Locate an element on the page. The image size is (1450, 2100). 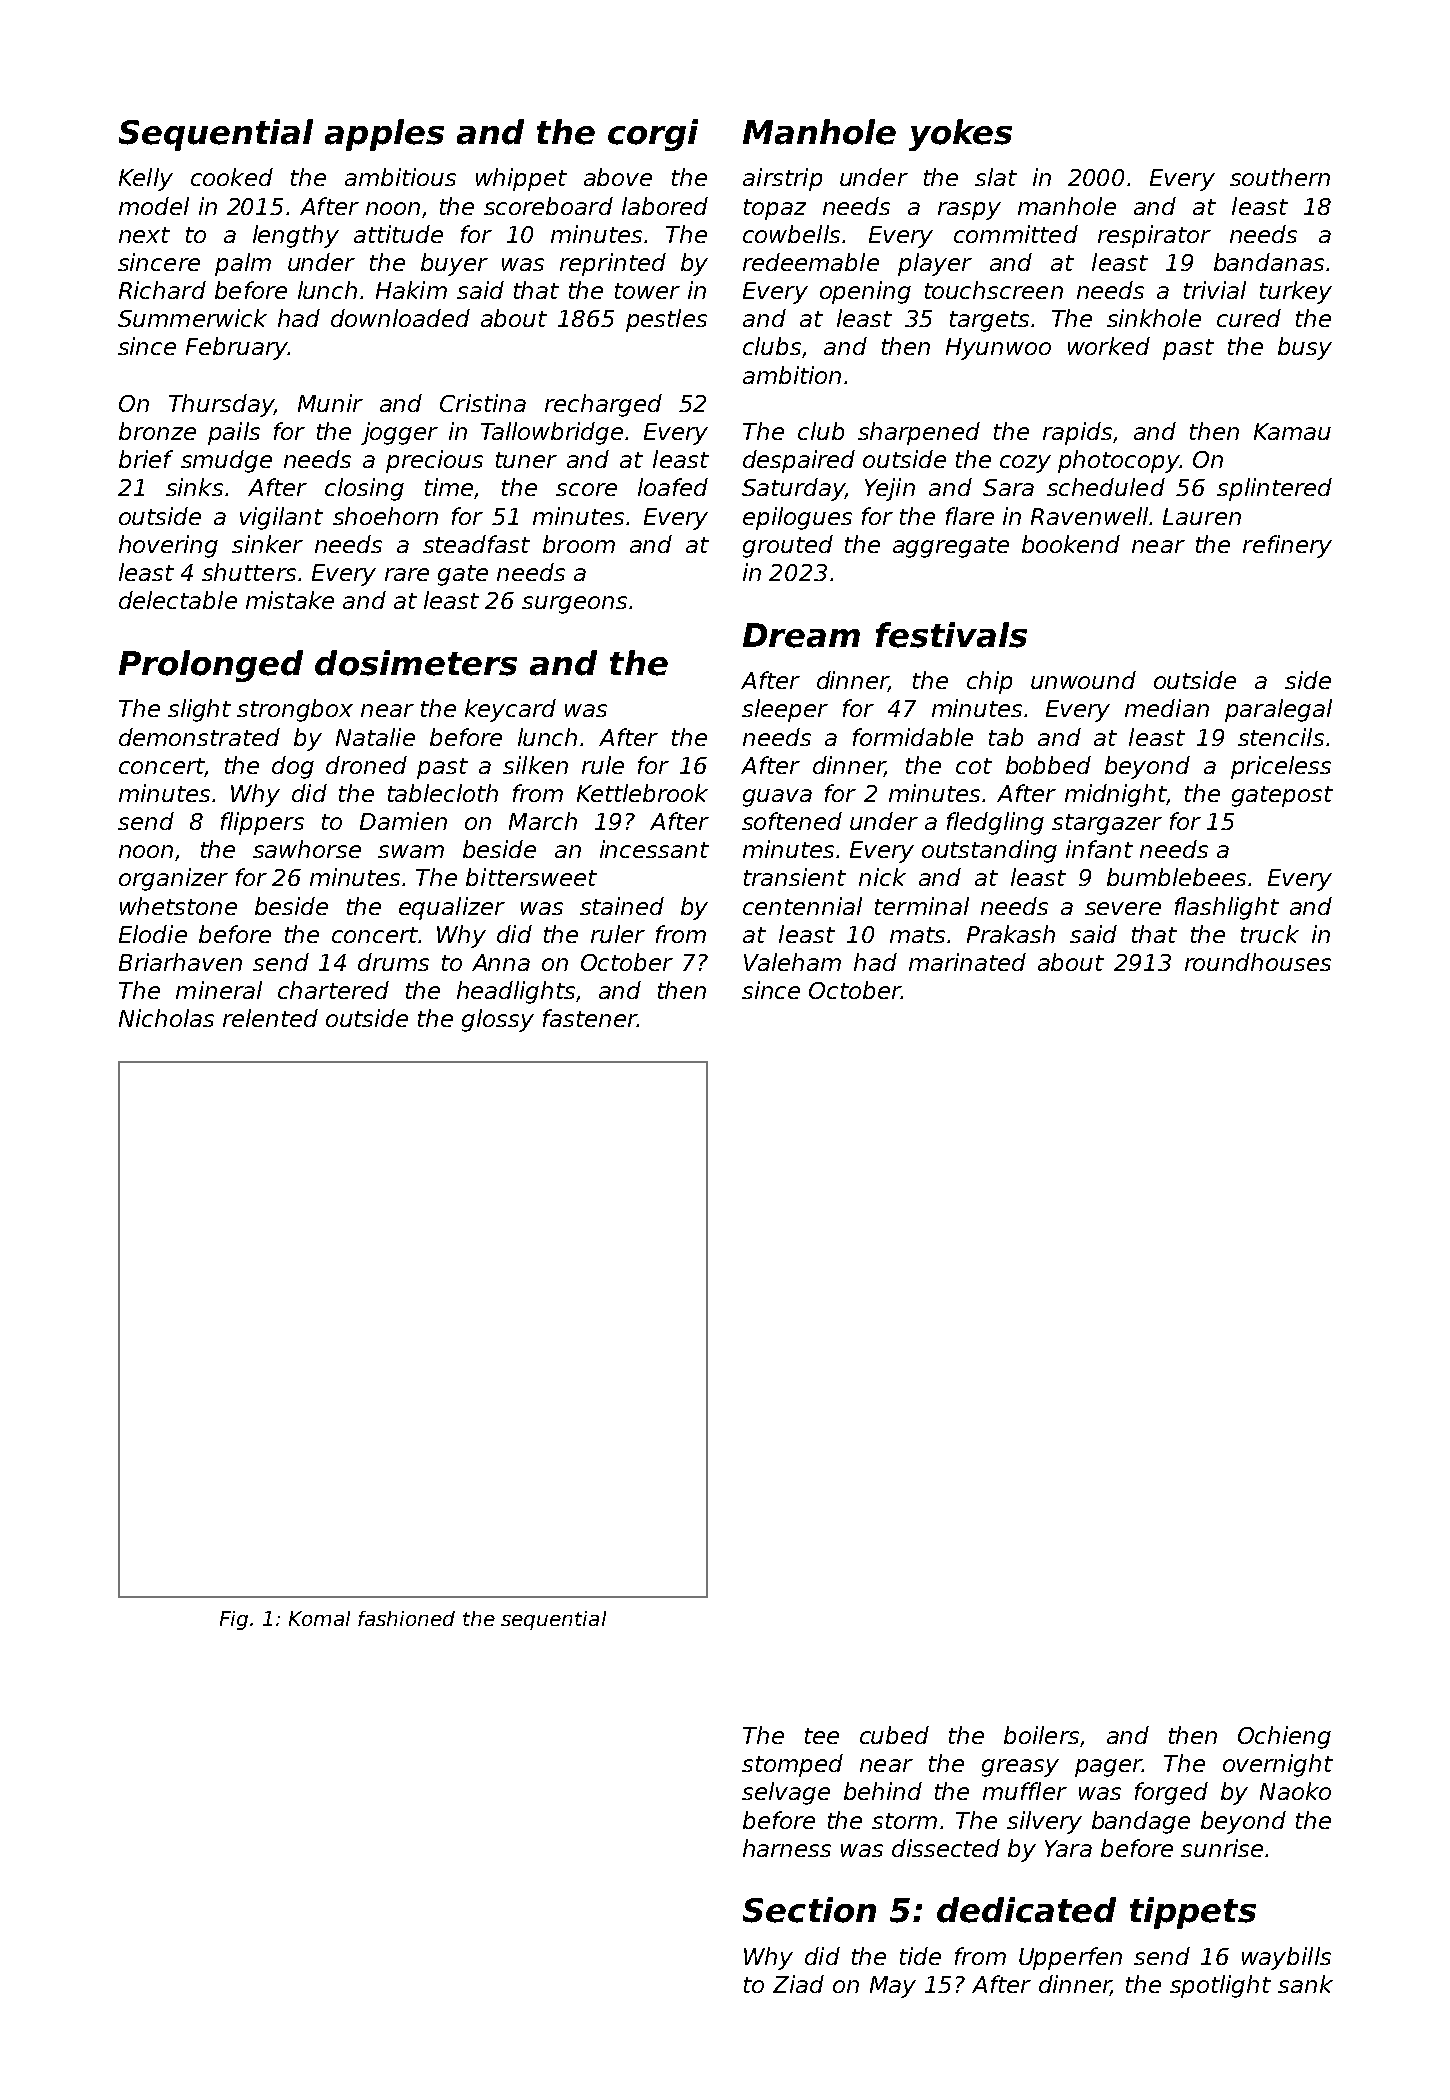
reprinted is located at coordinates (613, 264).
